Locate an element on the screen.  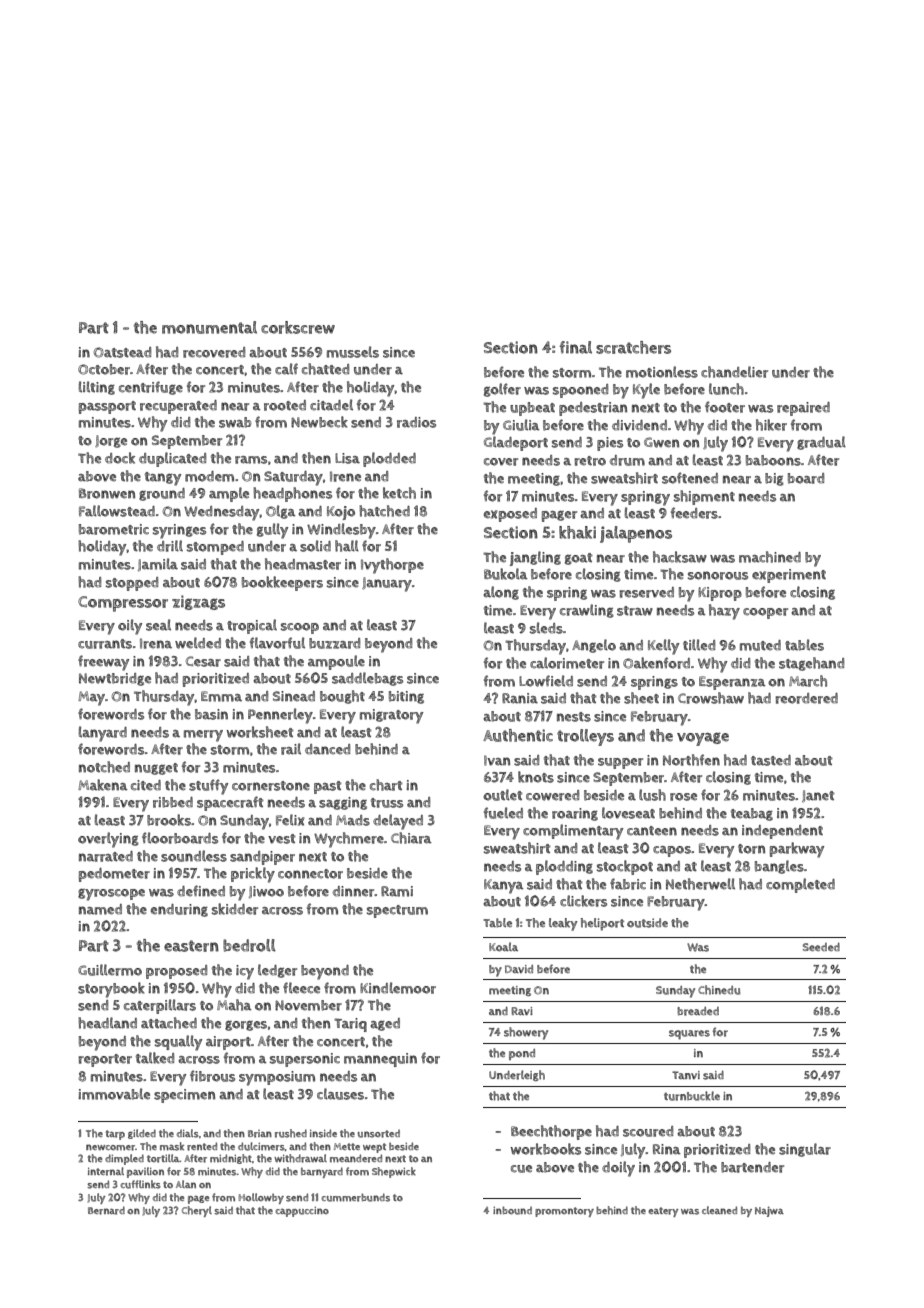
monumental is located at coordinates (209, 327).
